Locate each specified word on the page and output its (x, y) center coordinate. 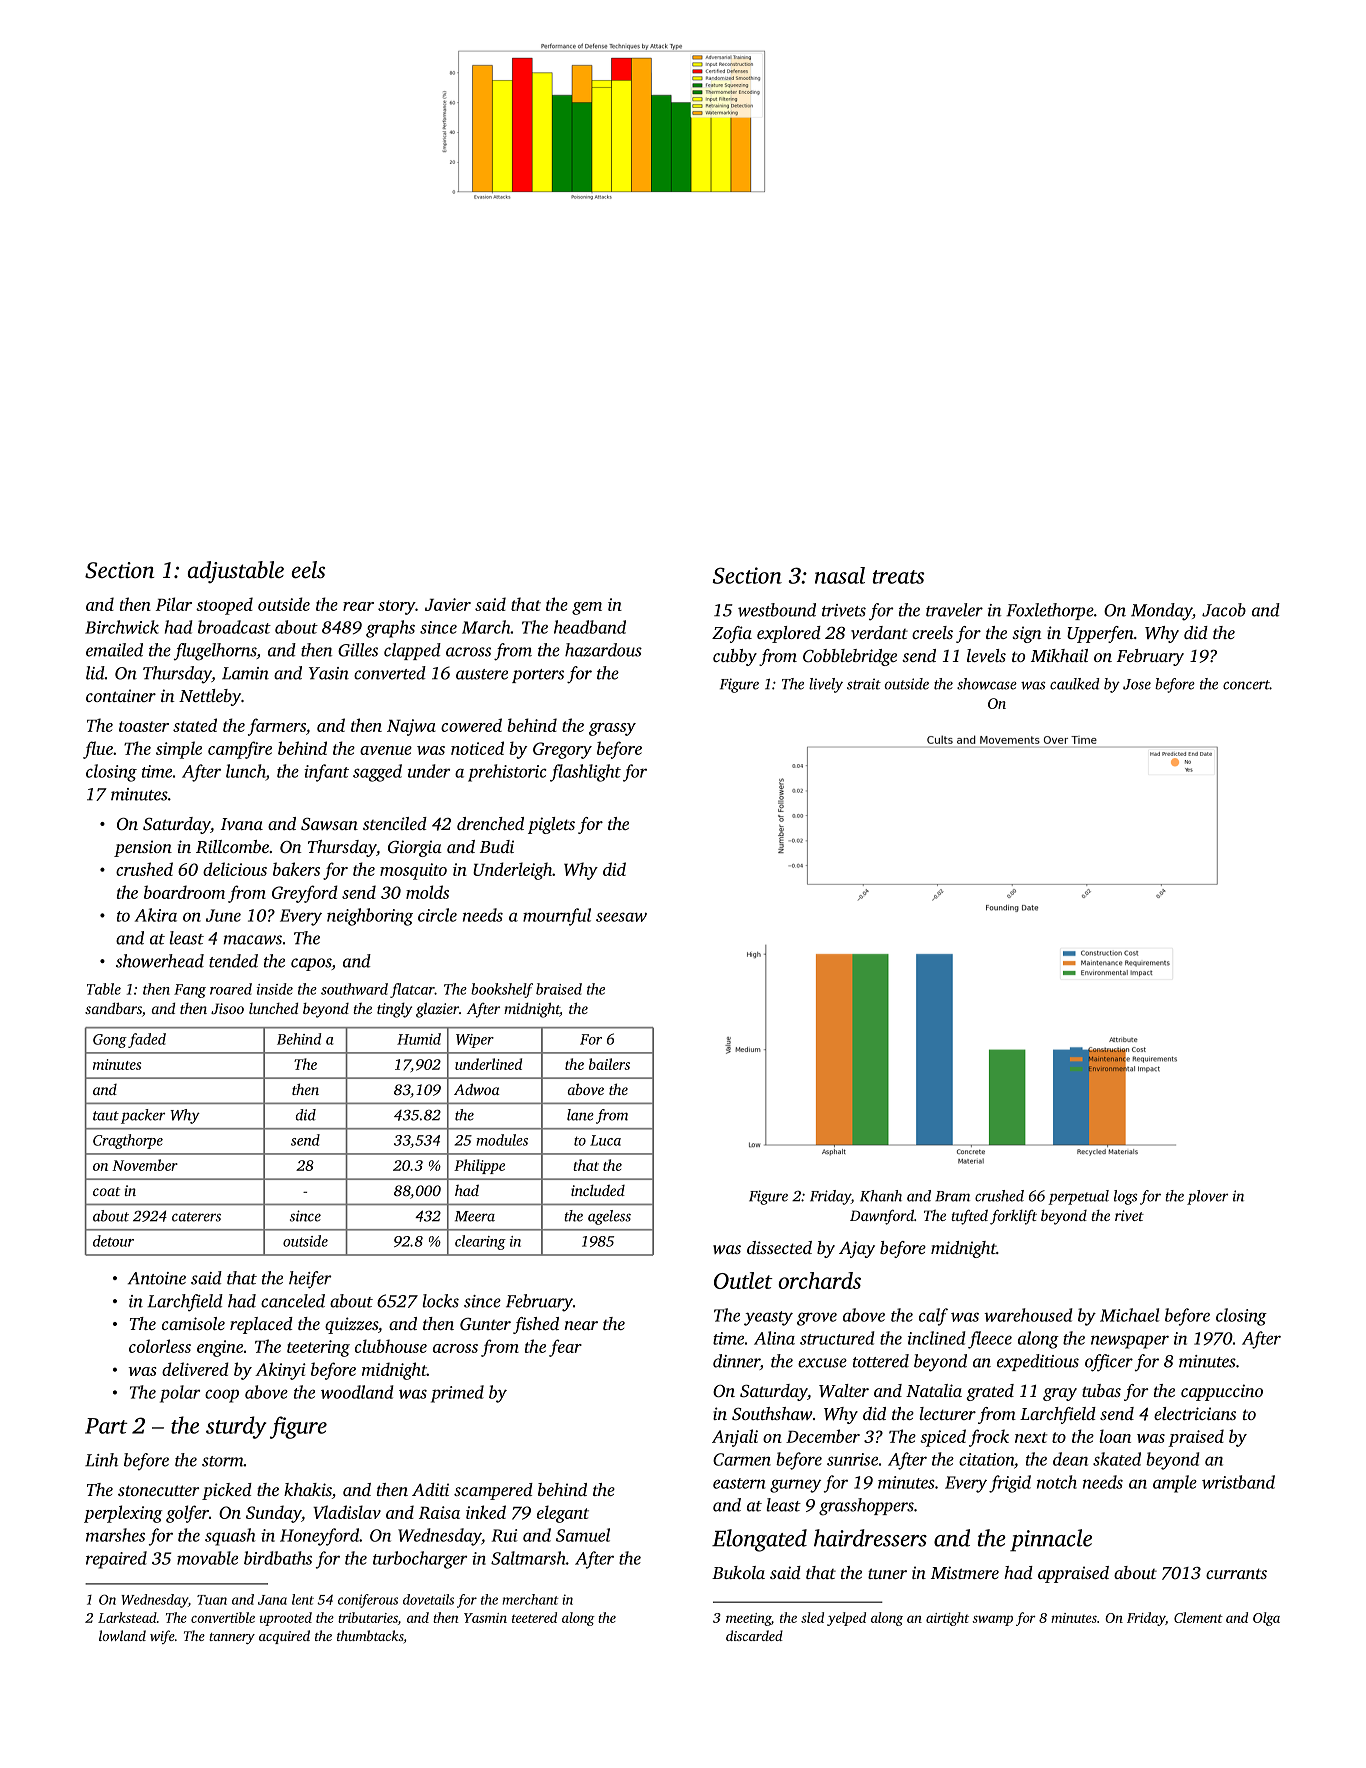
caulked (1075, 684)
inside (275, 989)
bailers (609, 1064)
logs (1126, 1197)
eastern (739, 1483)
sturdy (236, 1427)
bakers (296, 869)
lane (580, 1115)
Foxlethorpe (1050, 611)
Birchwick (122, 627)
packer (143, 1116)
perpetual (1078, 1197)
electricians (1195, 1413)
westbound (777, 610)
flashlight (585, 773)
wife (162, 1637)
